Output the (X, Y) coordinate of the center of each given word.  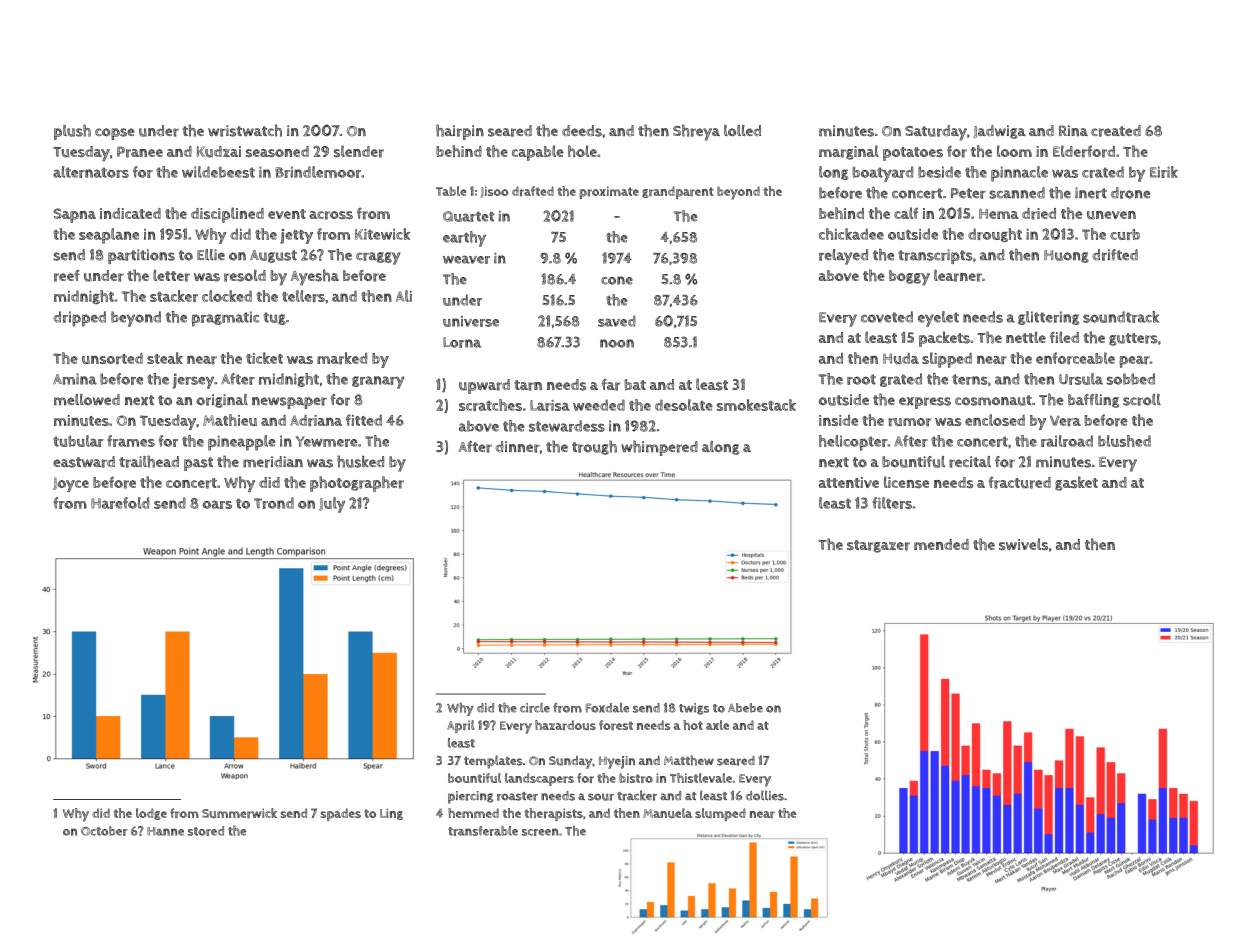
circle (535, 707)
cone (617, 280)
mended (941, 544)
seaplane (109, 236)
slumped (720, 814)
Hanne (165, 831)
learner (958, 275)
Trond (274, 503)
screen (540, 832)
